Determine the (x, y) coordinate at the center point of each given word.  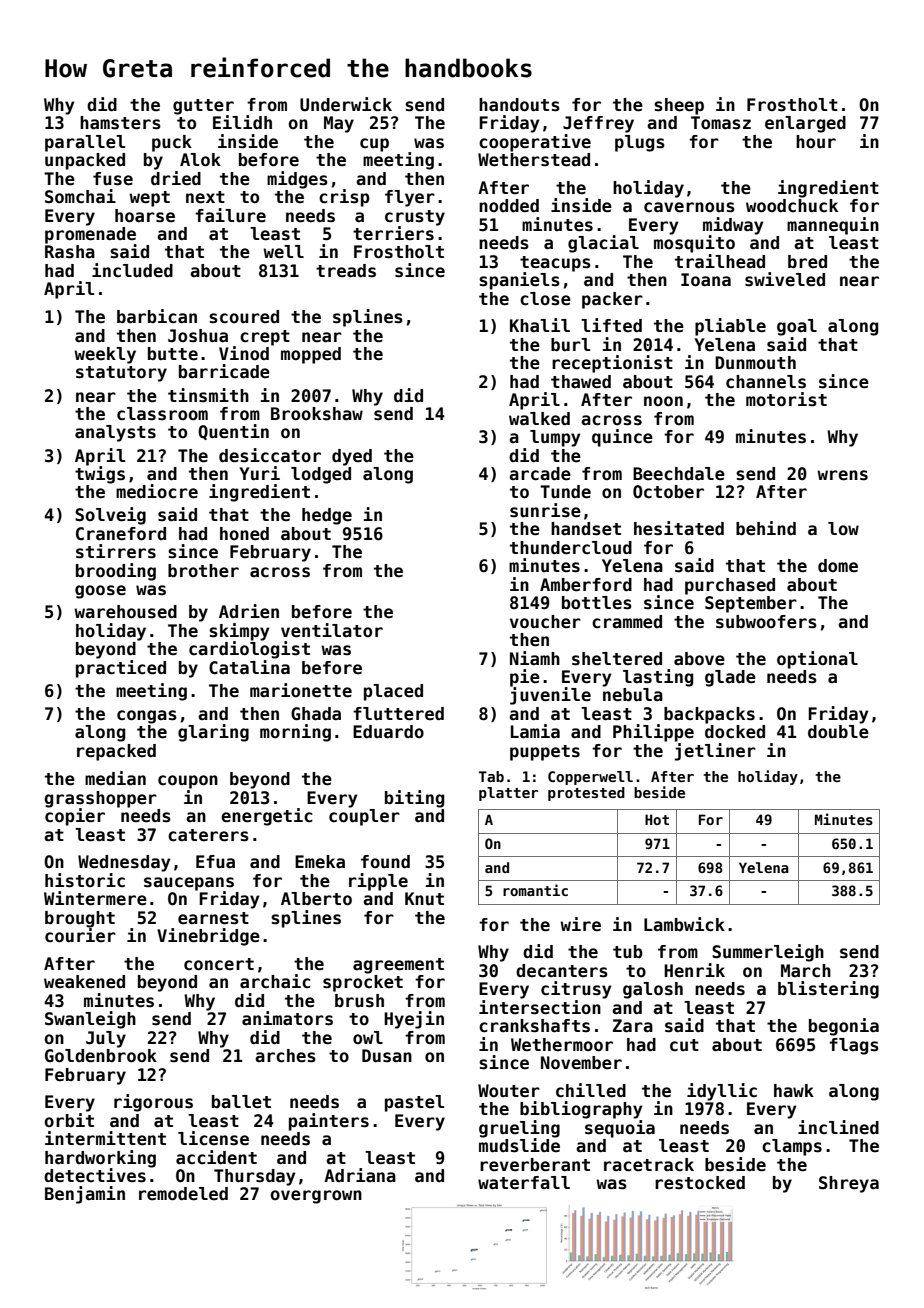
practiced (121, 669)
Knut (424, 899)
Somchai (80, 196)
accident (216, 1157)
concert (219, 964)
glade (730, 678)
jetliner (715, 752)
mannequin (833, 226)
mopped (311, 355)
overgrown (316, 1197)
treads (346, 271)
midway (733, 226)
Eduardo (388, 732)
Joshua (198, 336)
